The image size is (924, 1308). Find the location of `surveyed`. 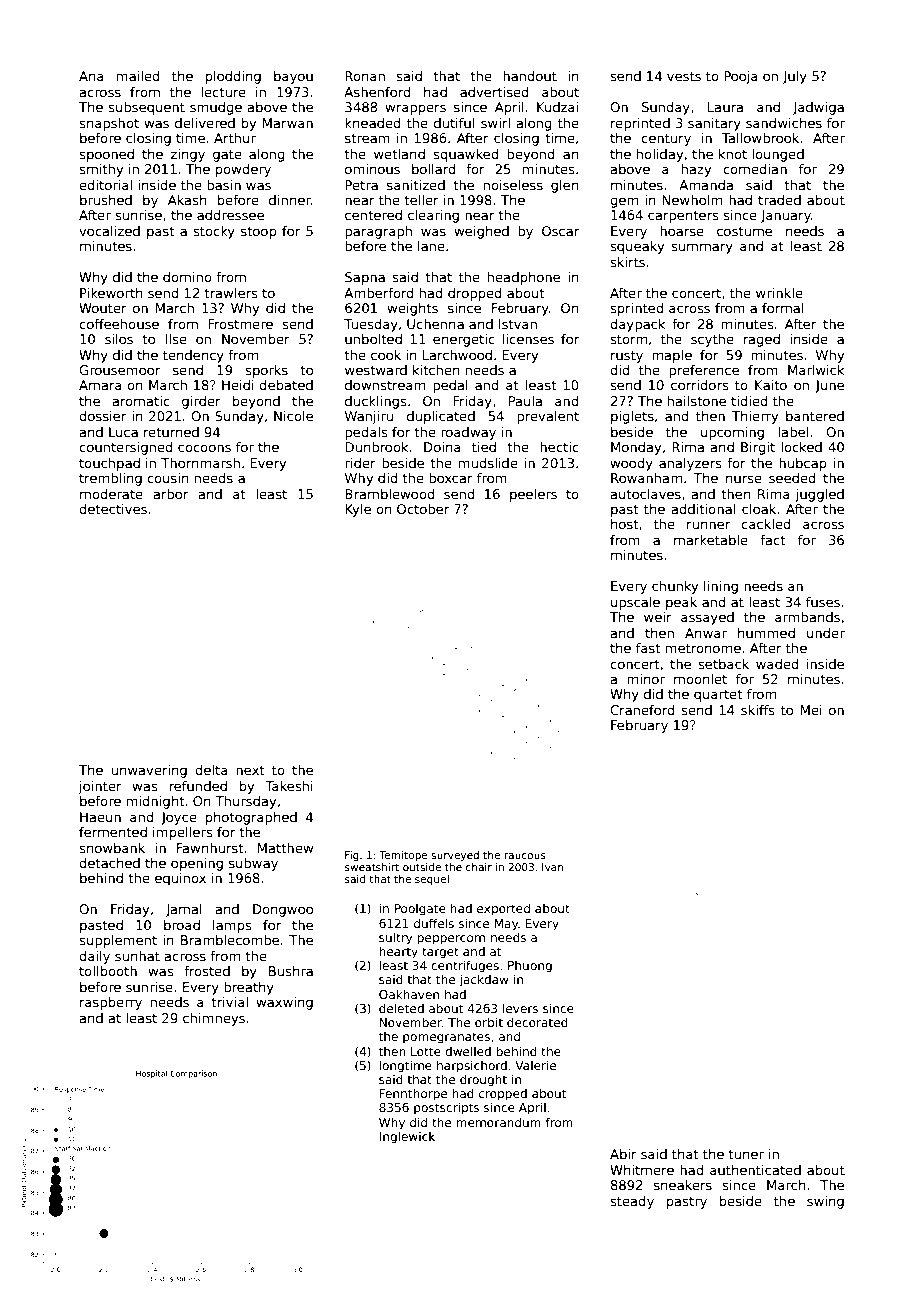

surveyed is located at coordinates (455, 856).
